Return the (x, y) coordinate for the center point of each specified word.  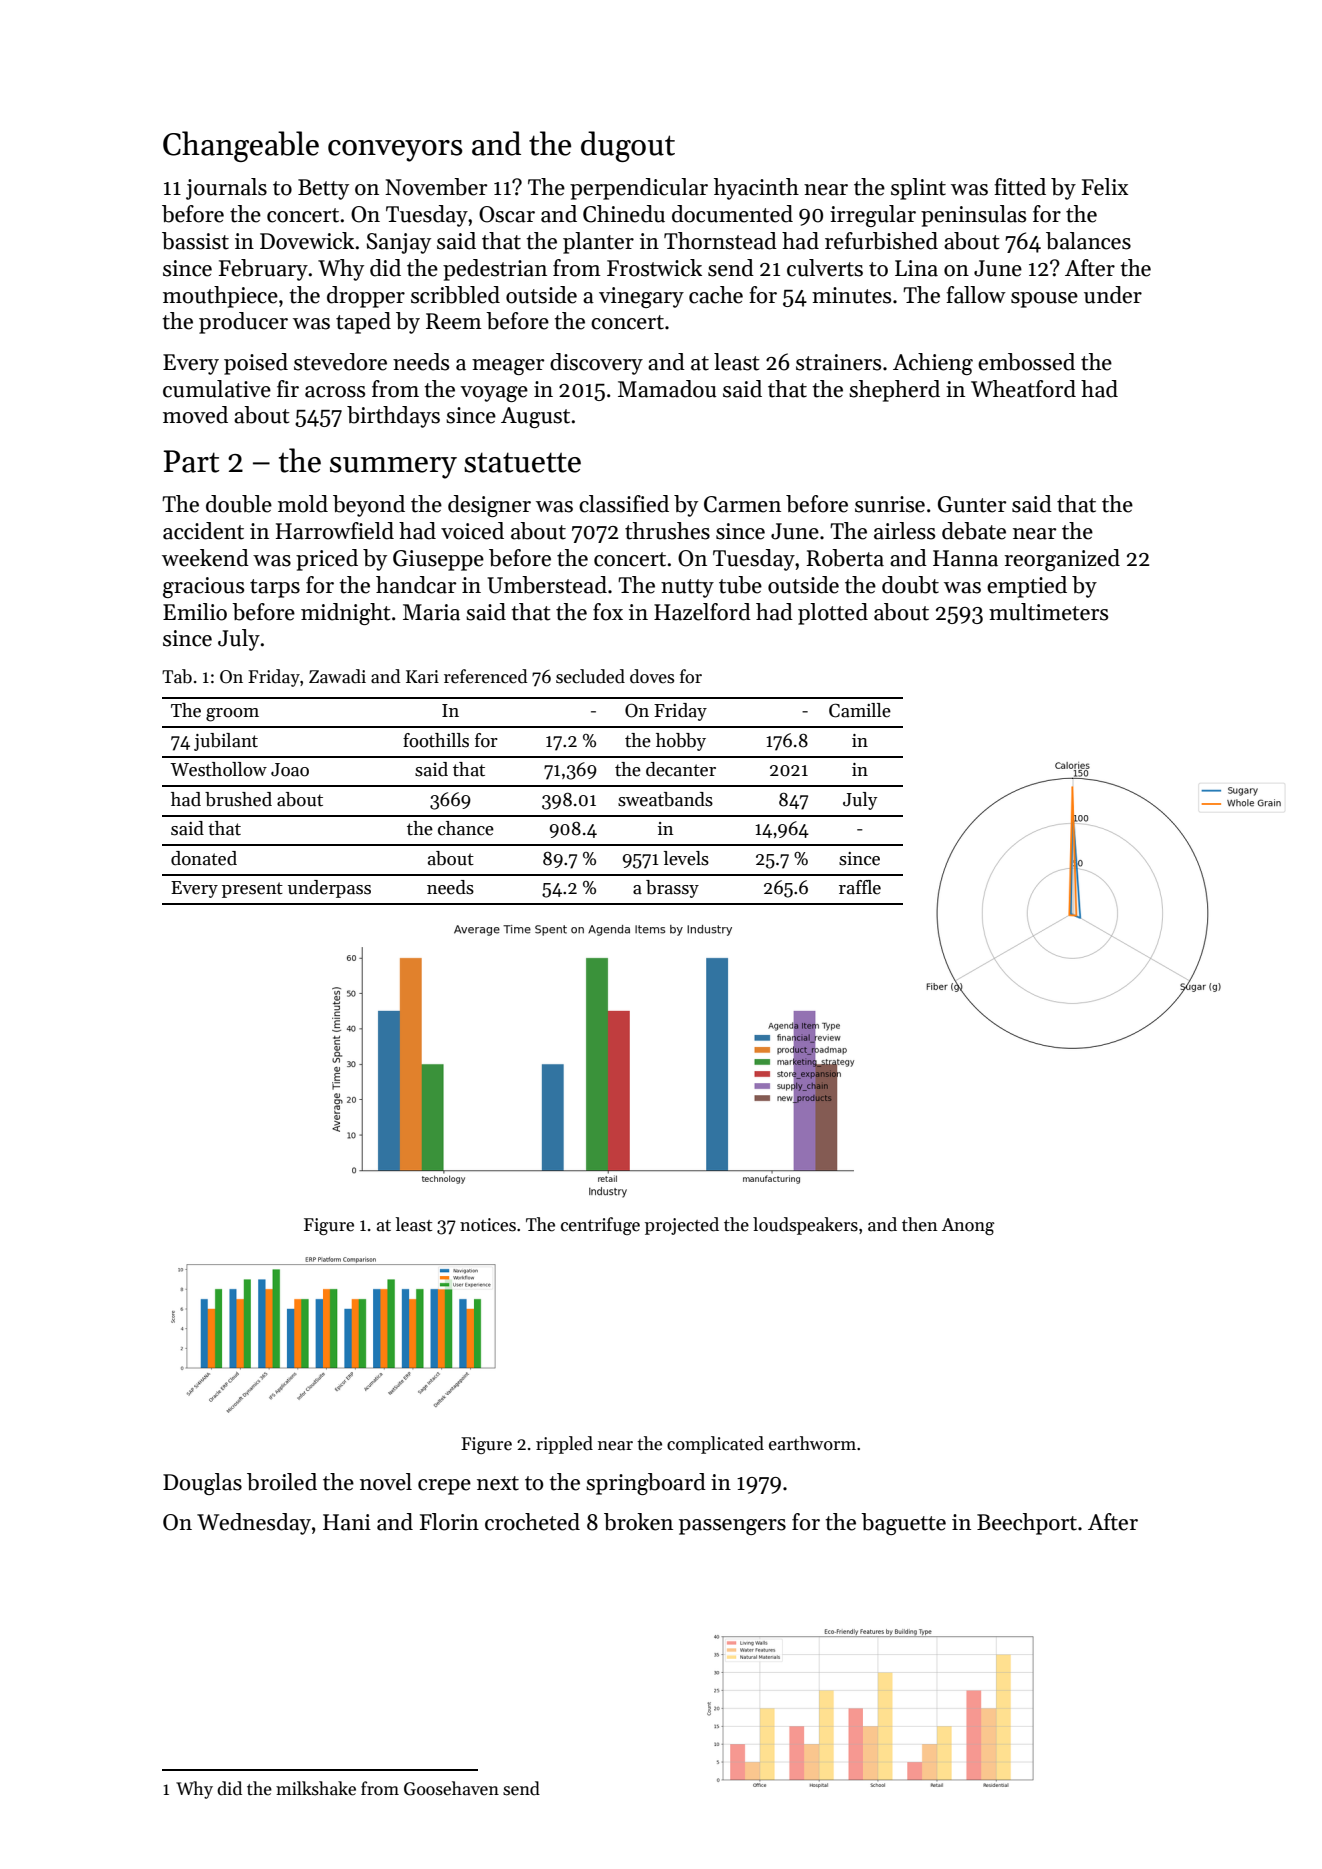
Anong (968, 1226)
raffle (860, 887)
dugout (628, 146)
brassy (672, 889)
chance (466, 828)
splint (918, 189)
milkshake (316, 1788)
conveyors (395, 151)
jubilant (226, 742)
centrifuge (600, 1226)
